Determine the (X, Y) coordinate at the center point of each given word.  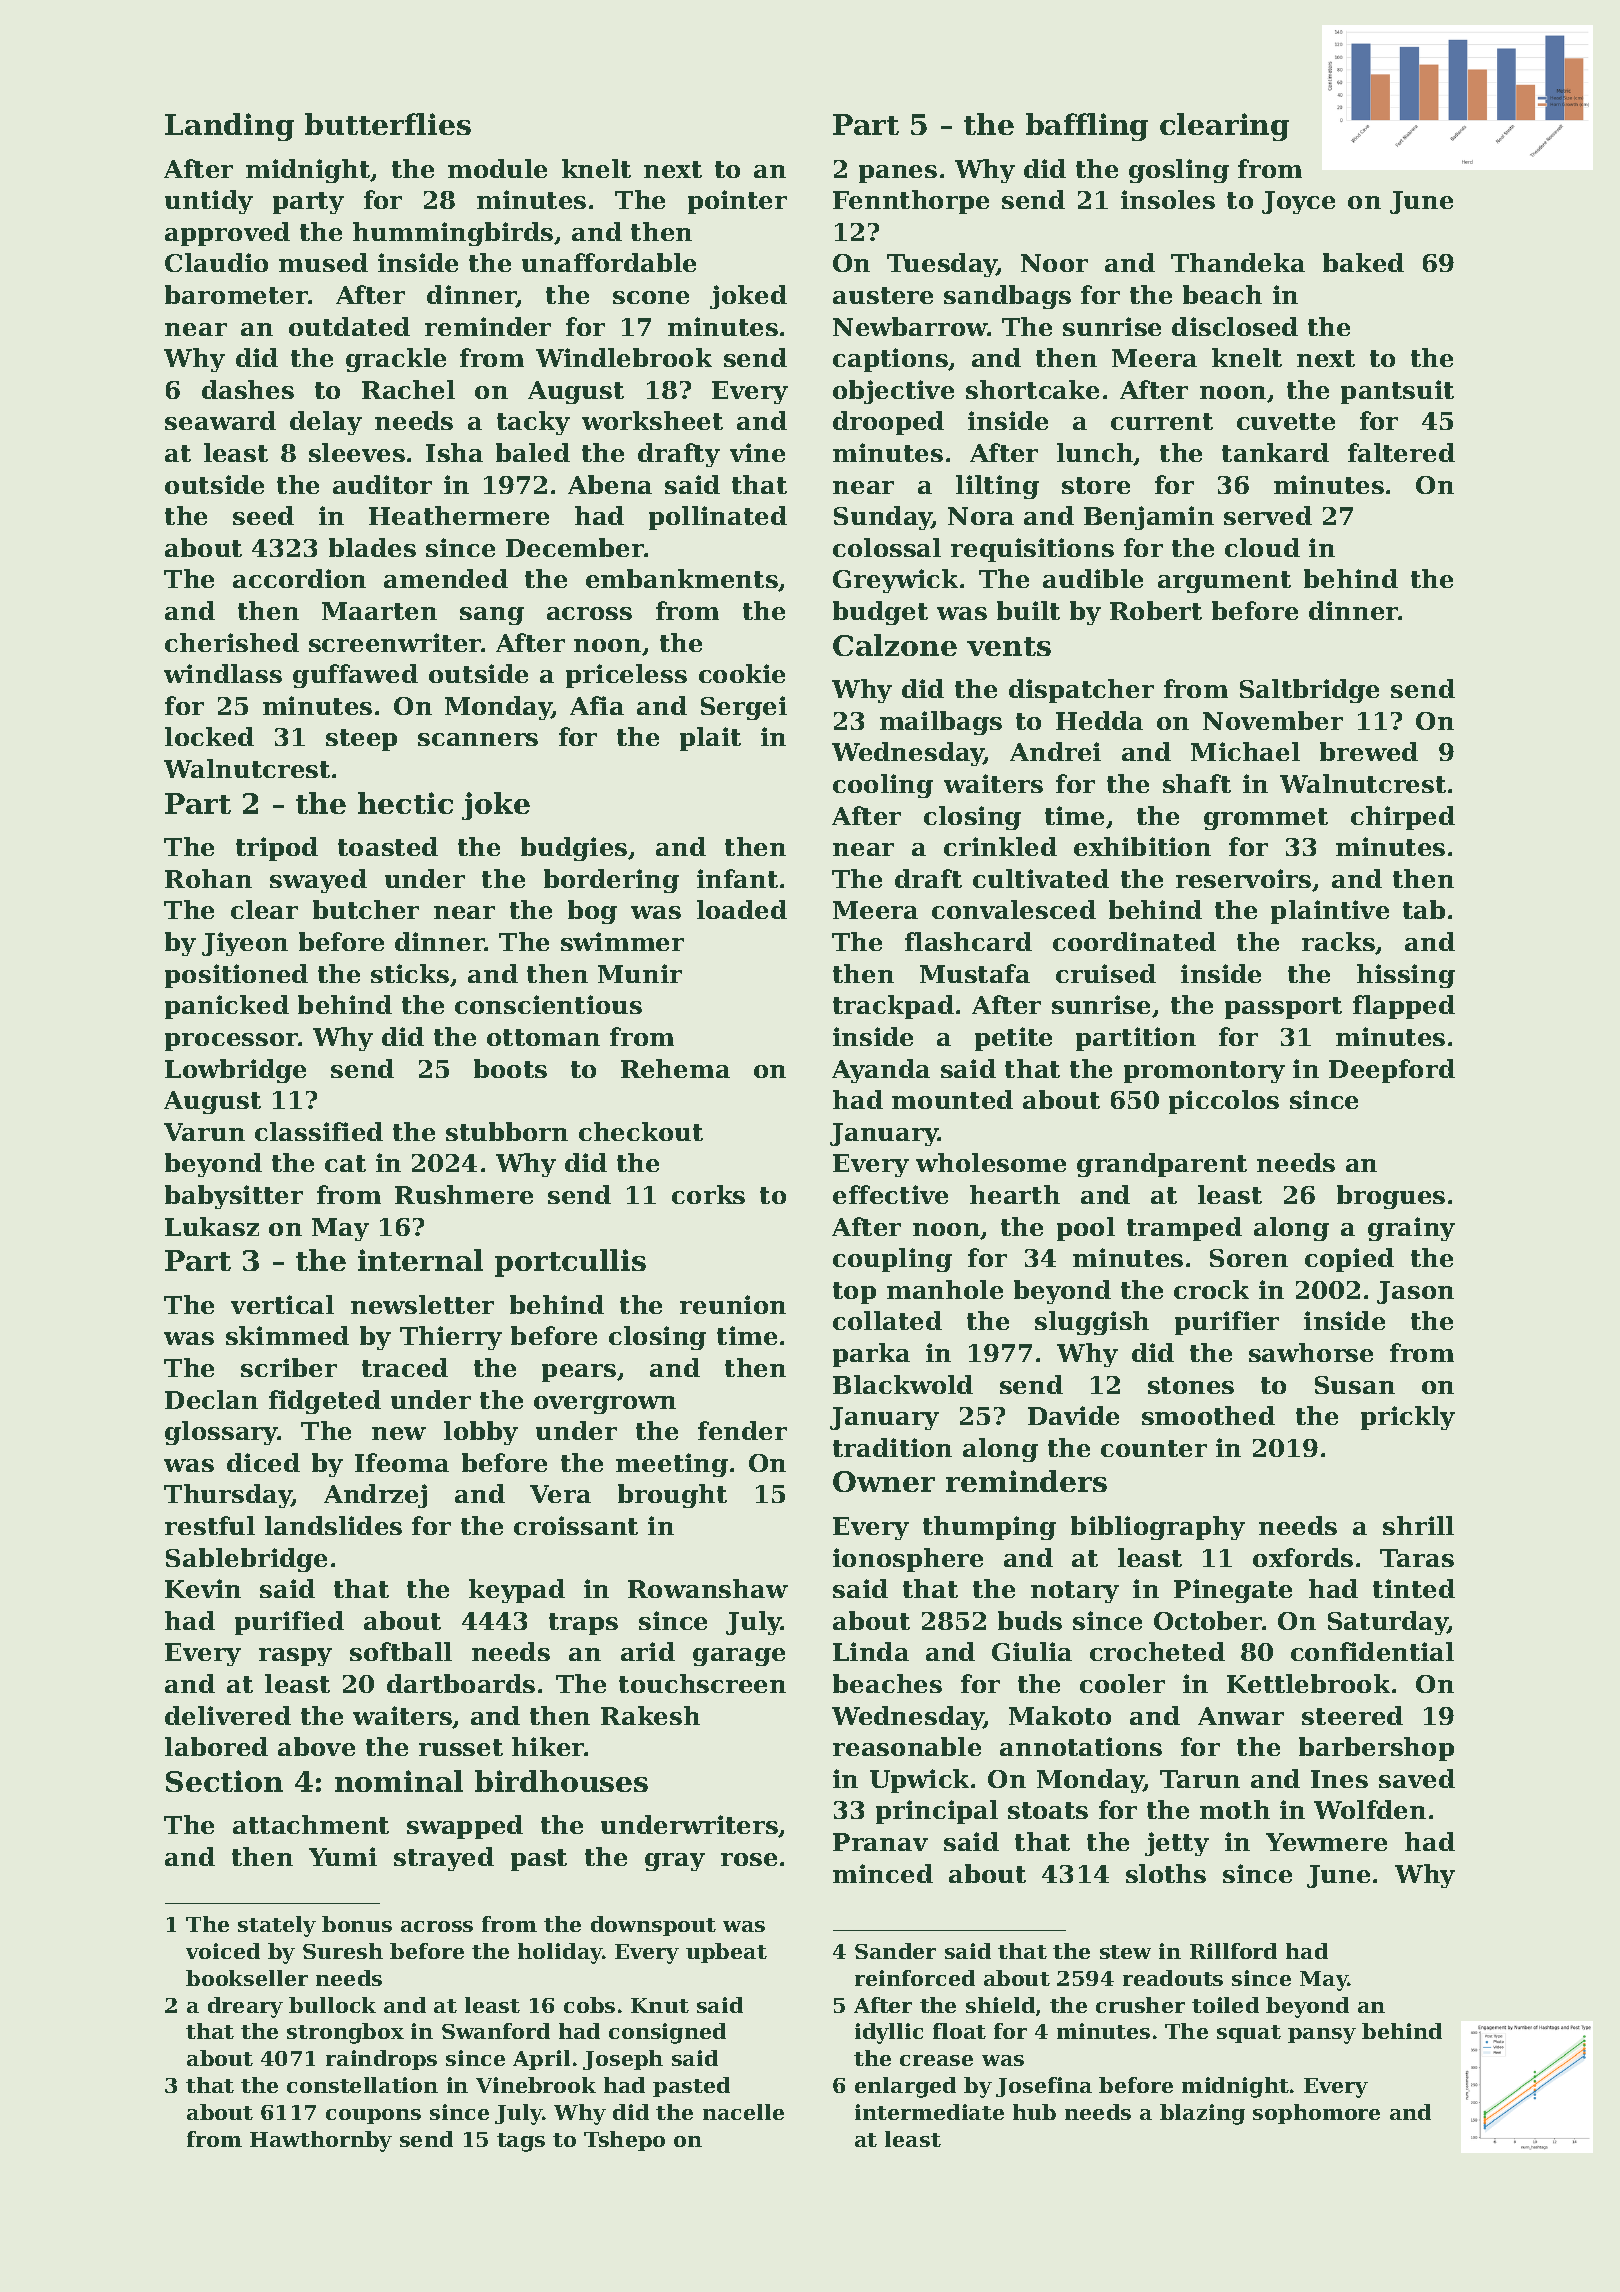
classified (319, 1131)
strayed (444, 1859)
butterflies (388, 124)
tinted (1414, 1588)
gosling (1179, 171)
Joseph (623, 2060)
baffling (1087, 127)
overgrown (605, 1405)
